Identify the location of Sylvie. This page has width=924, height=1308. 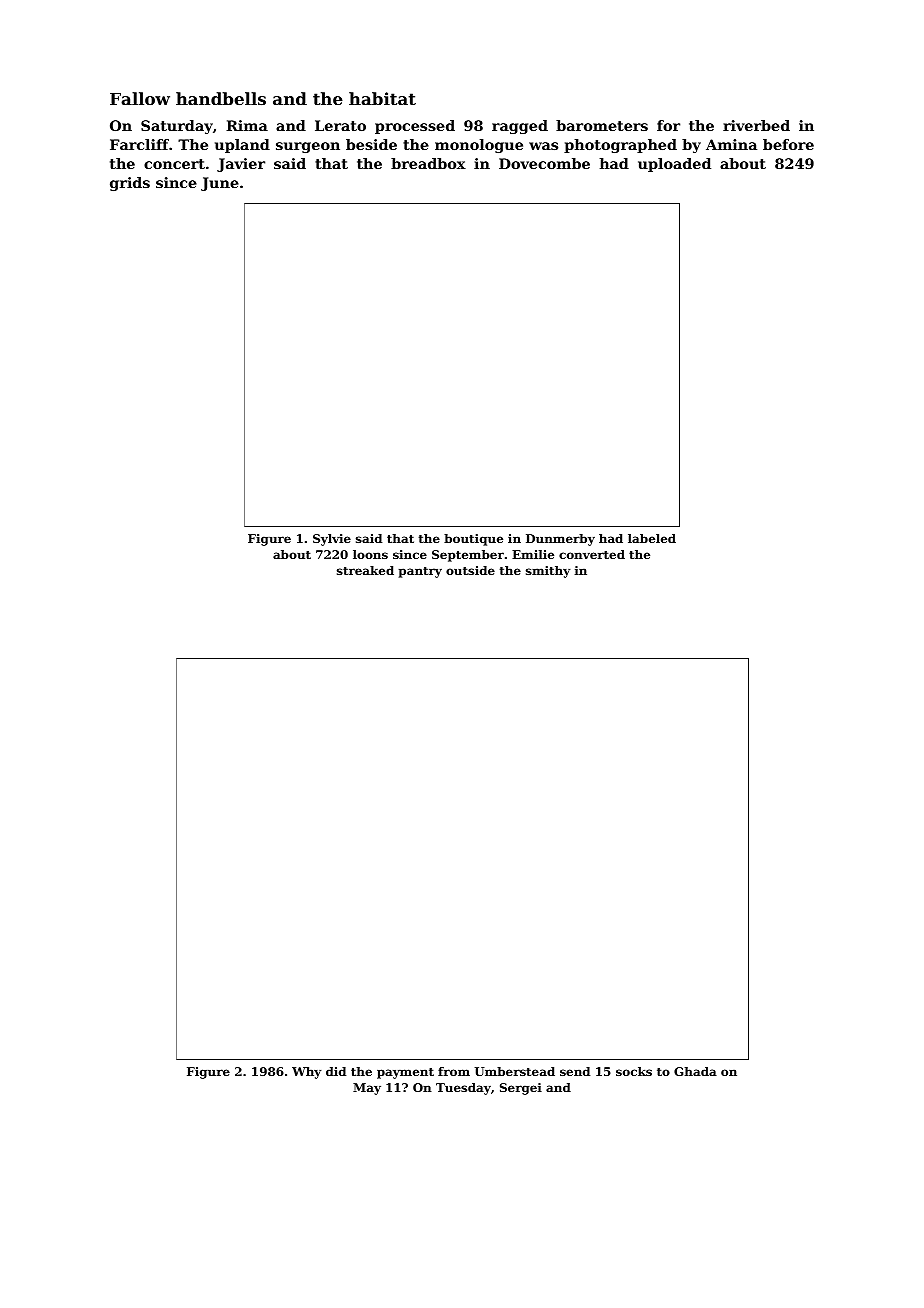
(332, 540).
